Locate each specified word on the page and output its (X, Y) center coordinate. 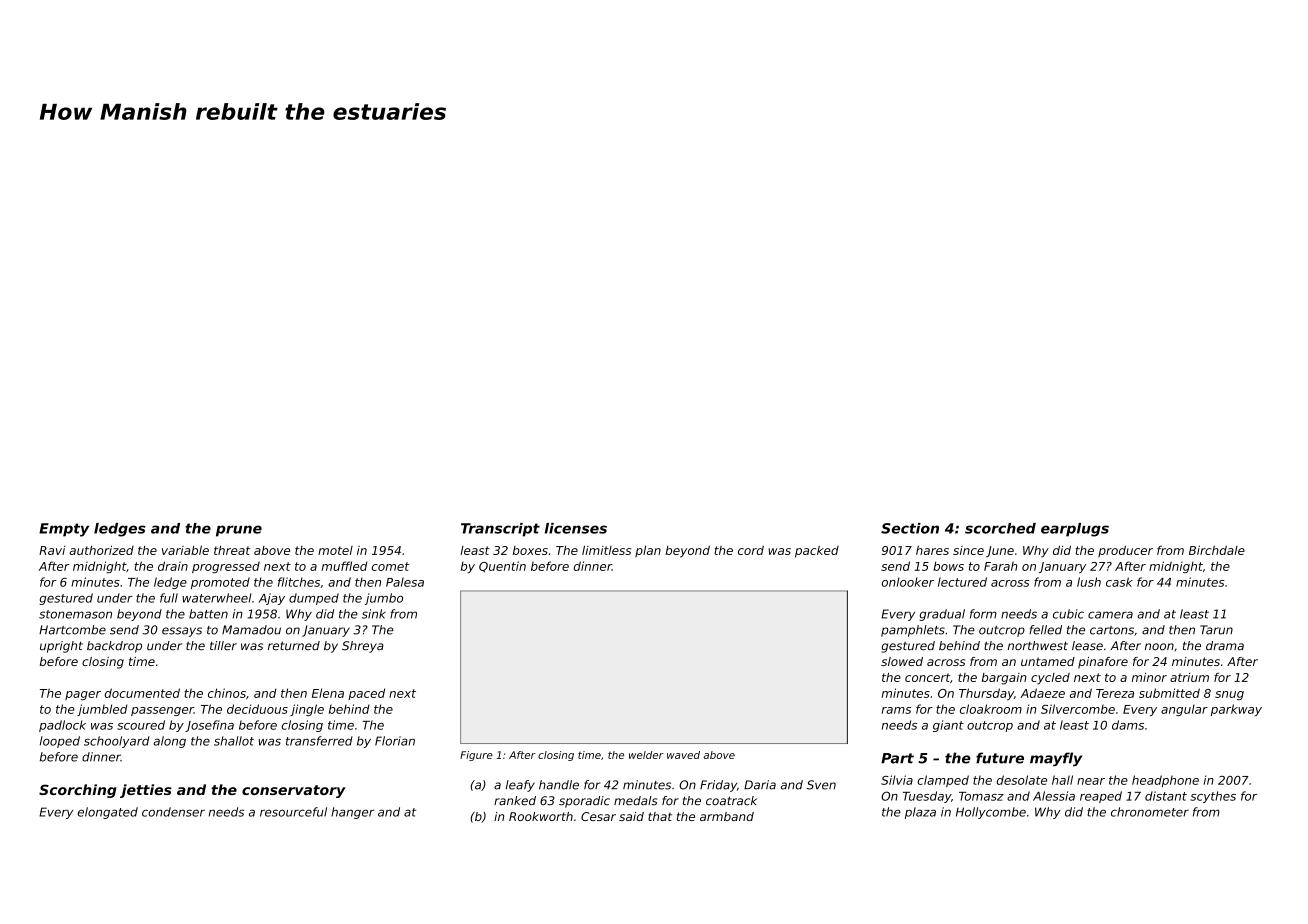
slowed (902, 661)
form (983, 614)
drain (173, 566)
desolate (1022, 780)
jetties (146, 791)
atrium (1189, 677)
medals (635, 801)
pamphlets (913, 631)
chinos (227, 693)
